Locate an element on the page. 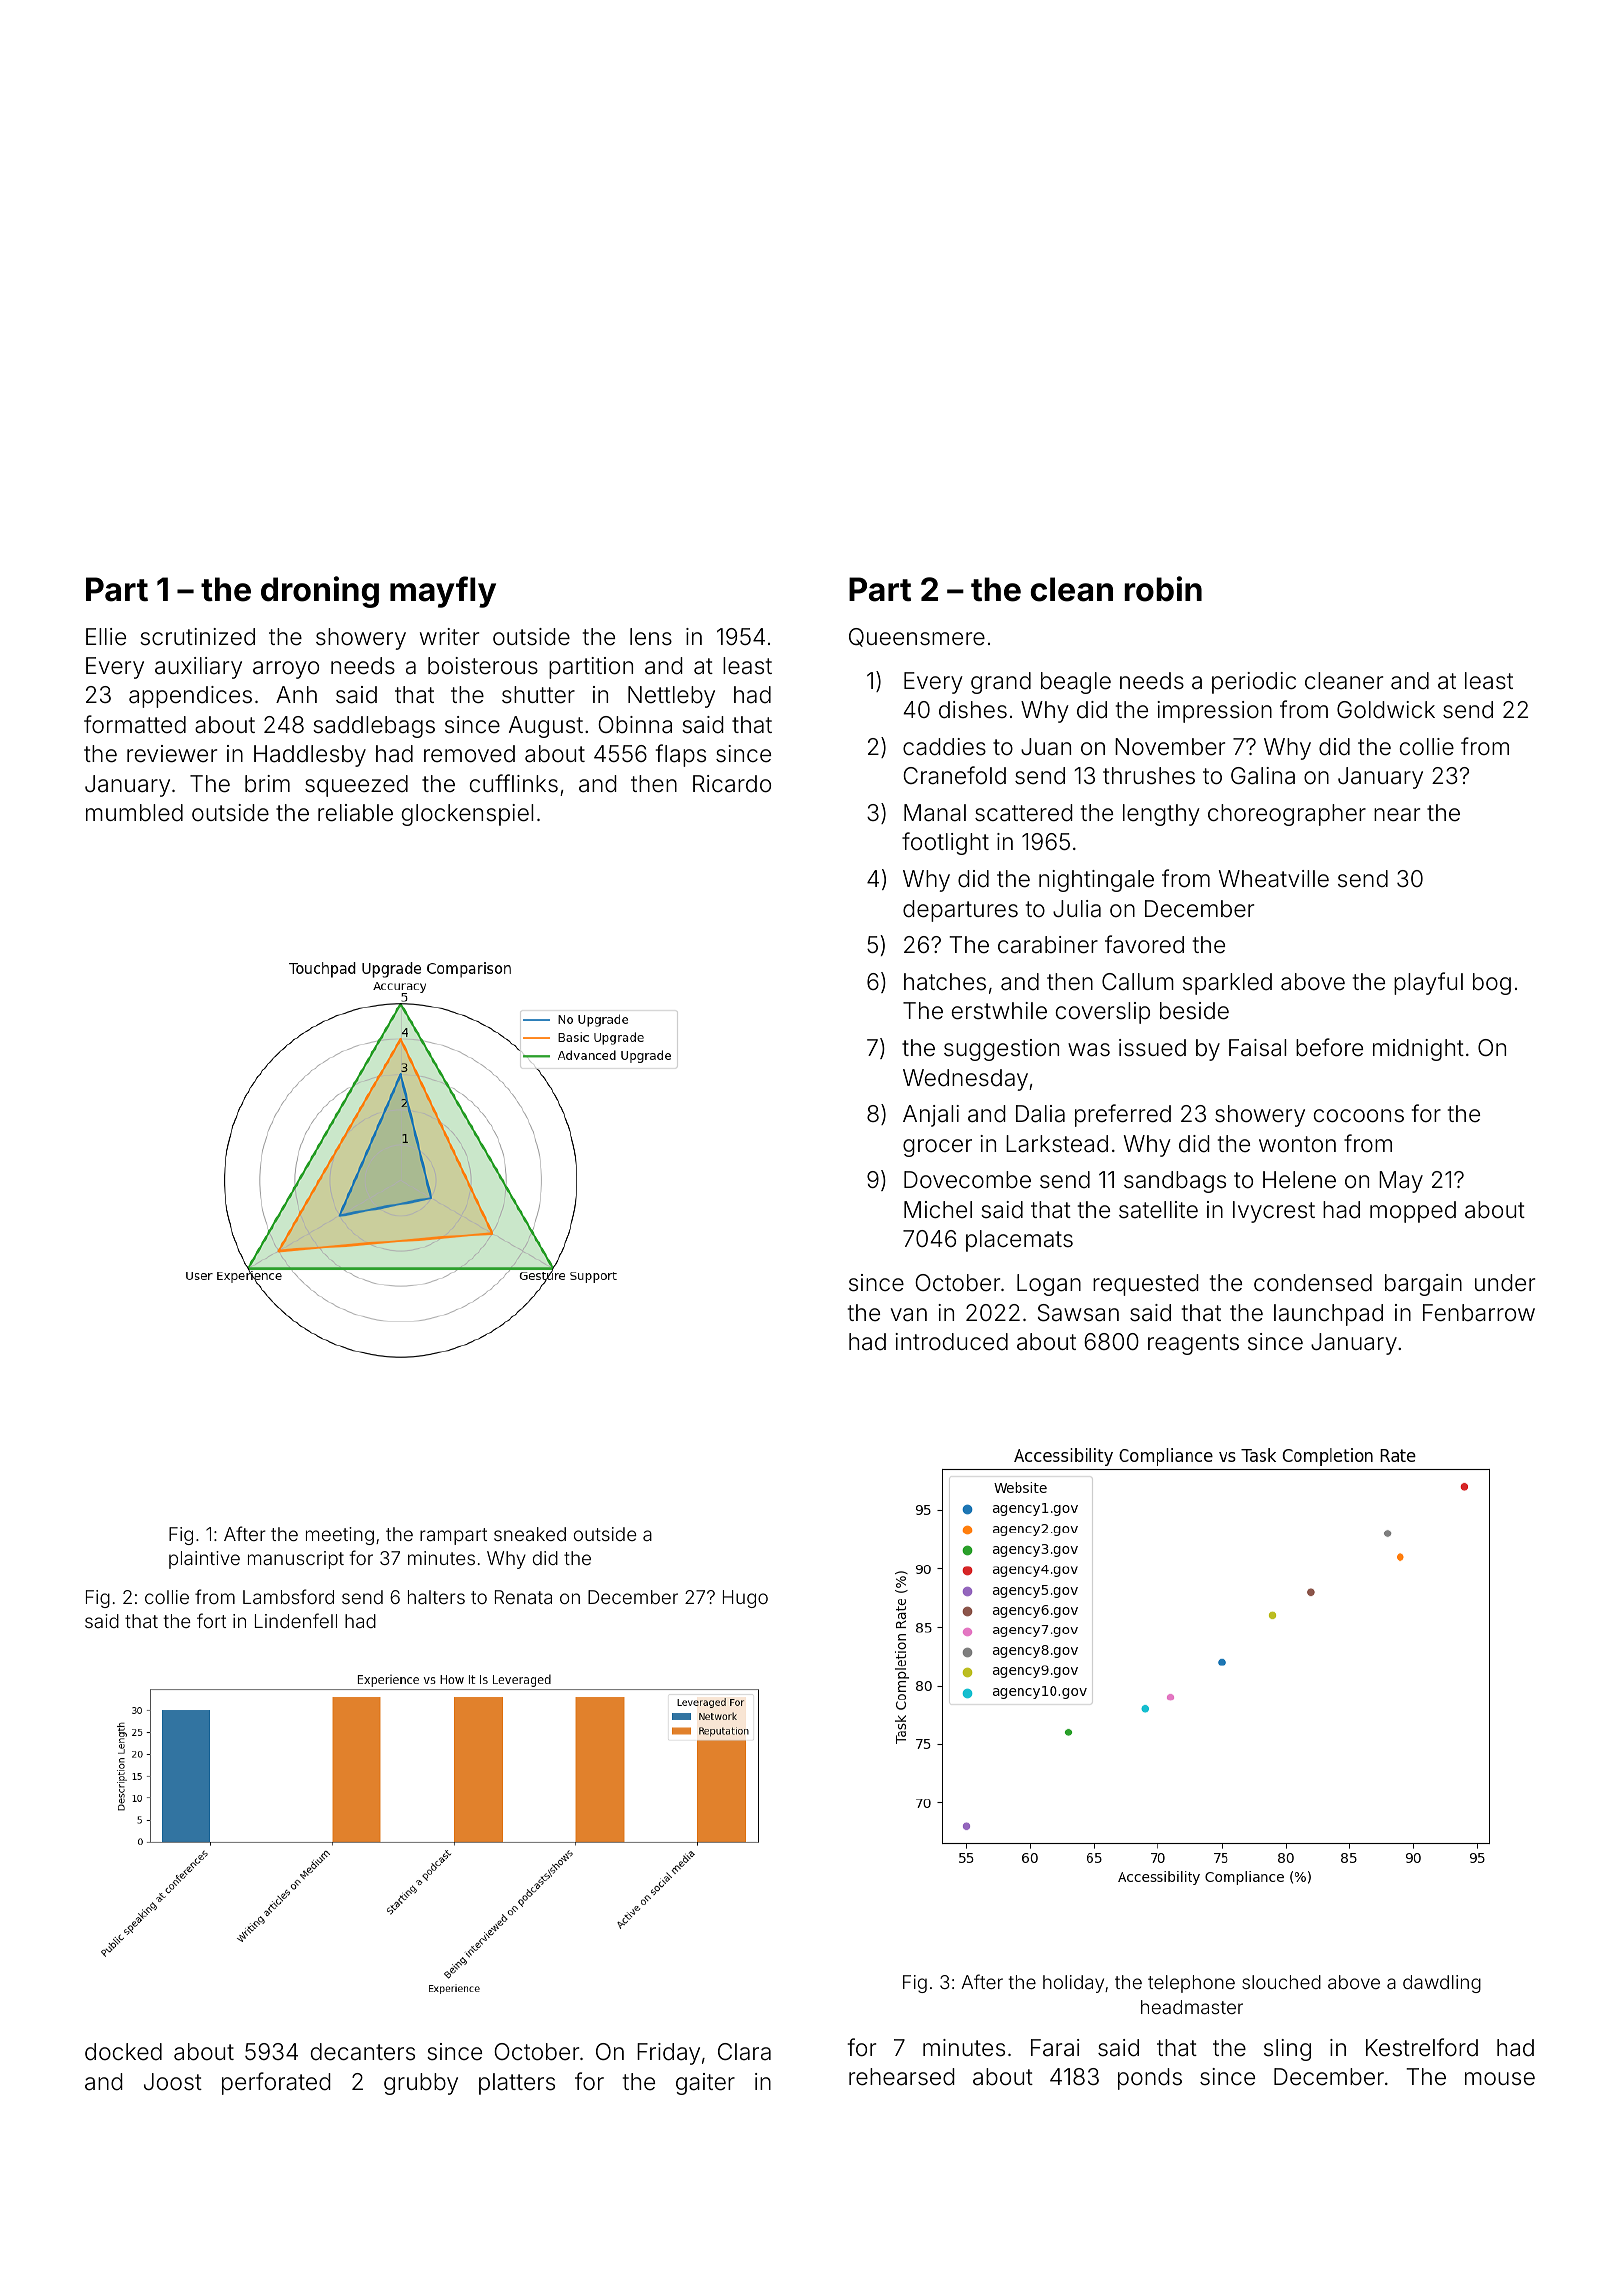 This page has height=2292, width=1620. Fenbarrow is located at coordinates (1479, 1313).
